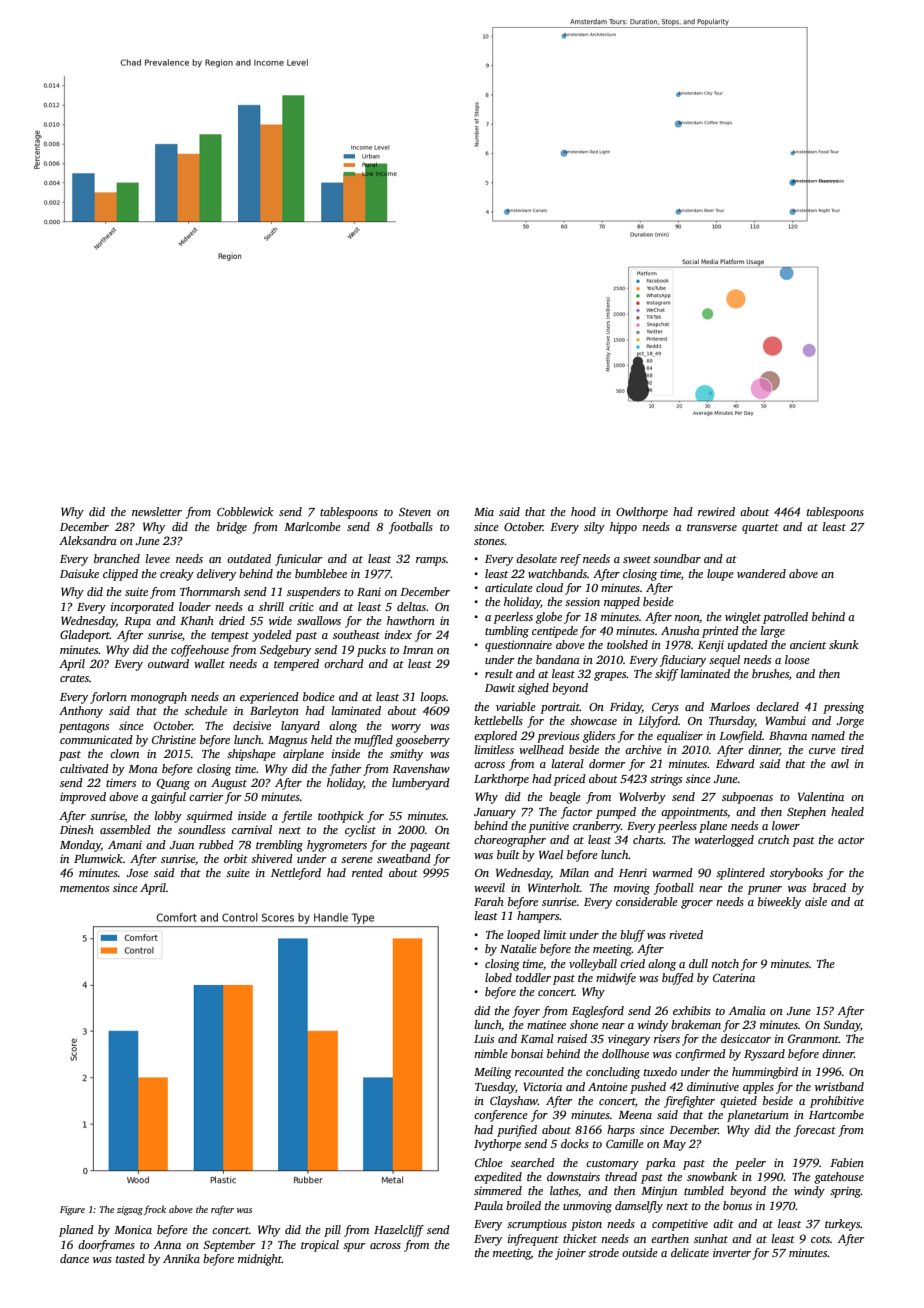  What do you see at coordinates (489, 901) in the image?
I see `Farah` at bounding box center [489, 901].
